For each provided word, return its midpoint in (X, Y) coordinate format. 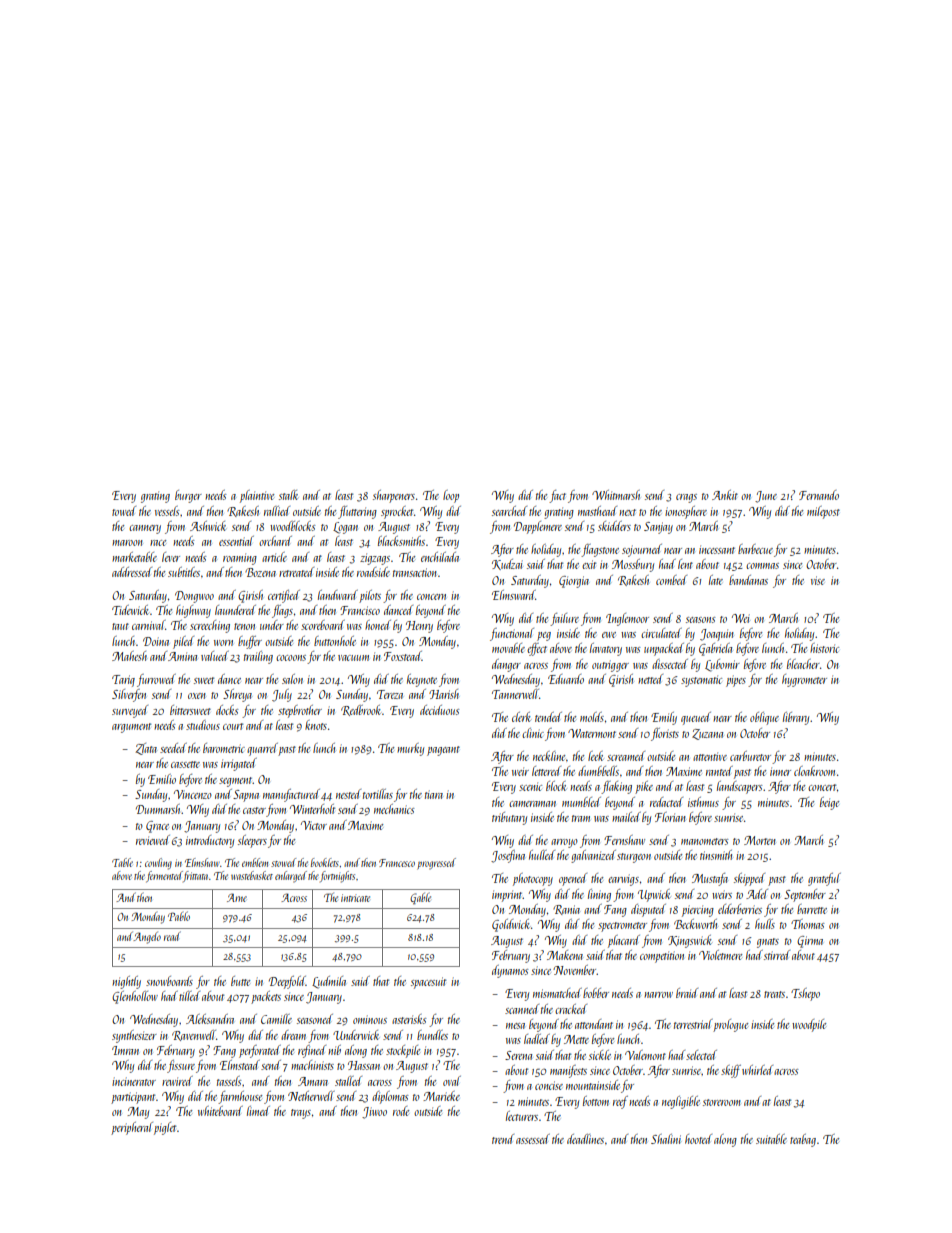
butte (240, 981)
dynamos (510, 971)
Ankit (725, 495)
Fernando (819, 495)
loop (451, 496)
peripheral (132, 1128)
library (796, 718)
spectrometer (622, 927)
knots (316, 725)
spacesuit (428, 983)
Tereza (390, 694)
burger (188, 496)
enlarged (291, 877)
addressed (132, 572)
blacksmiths (401, 541)
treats (774, 994)
